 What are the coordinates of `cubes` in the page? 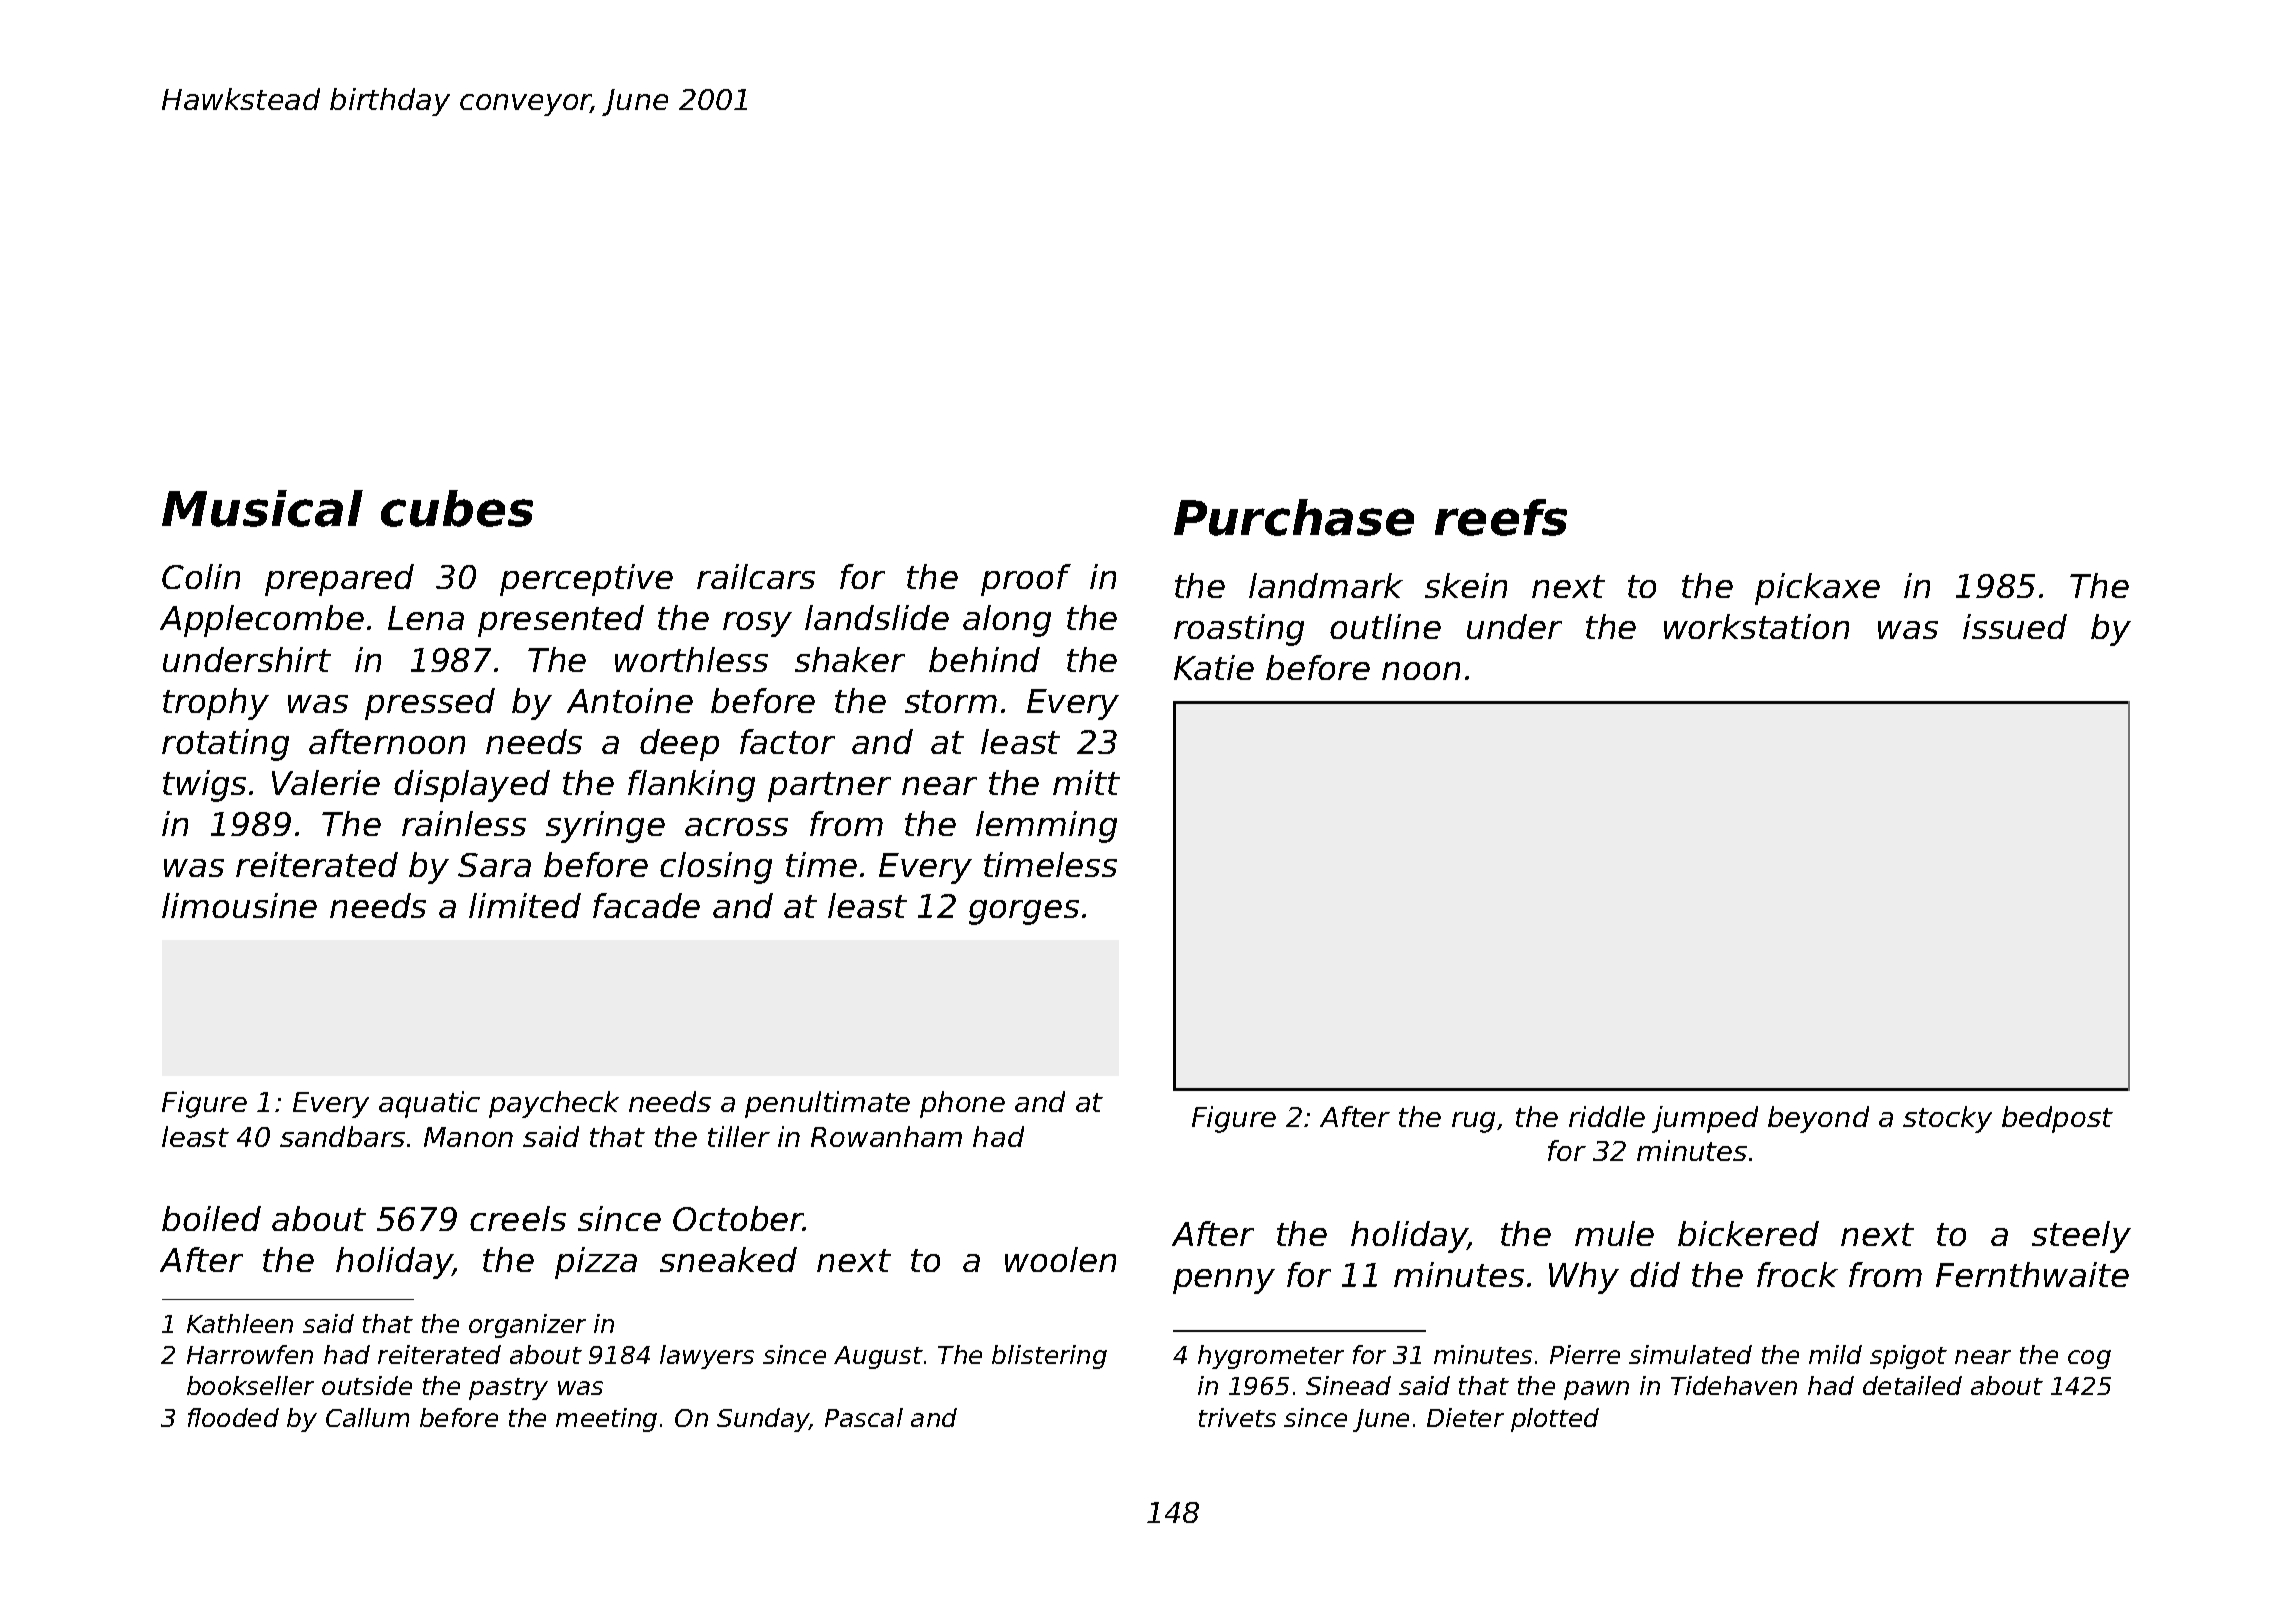 It's located at (457, 508).
